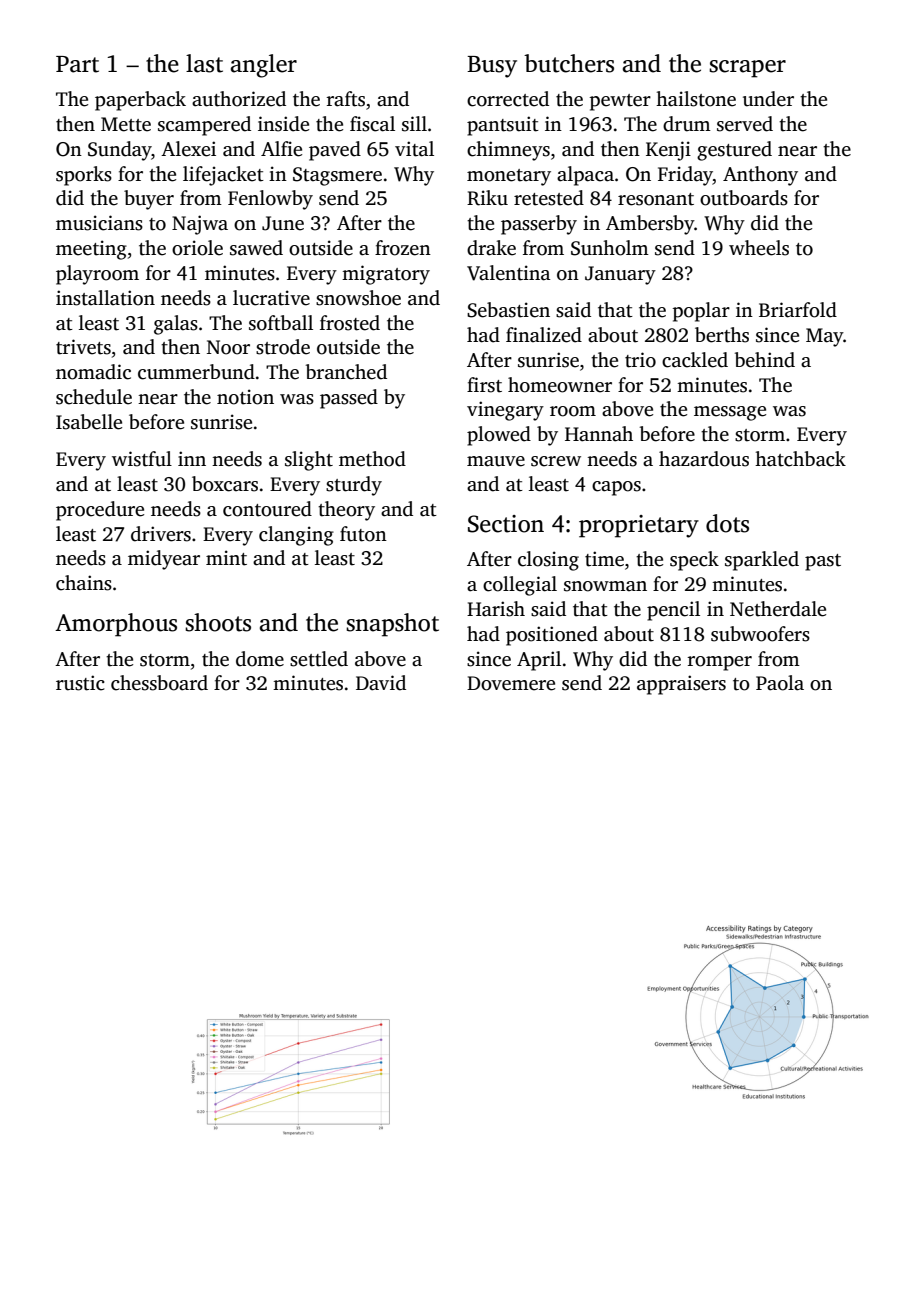 Image resolution: width=908 pixels, height=1316 pixels. I want to click on resonant, so click(656, 199).
